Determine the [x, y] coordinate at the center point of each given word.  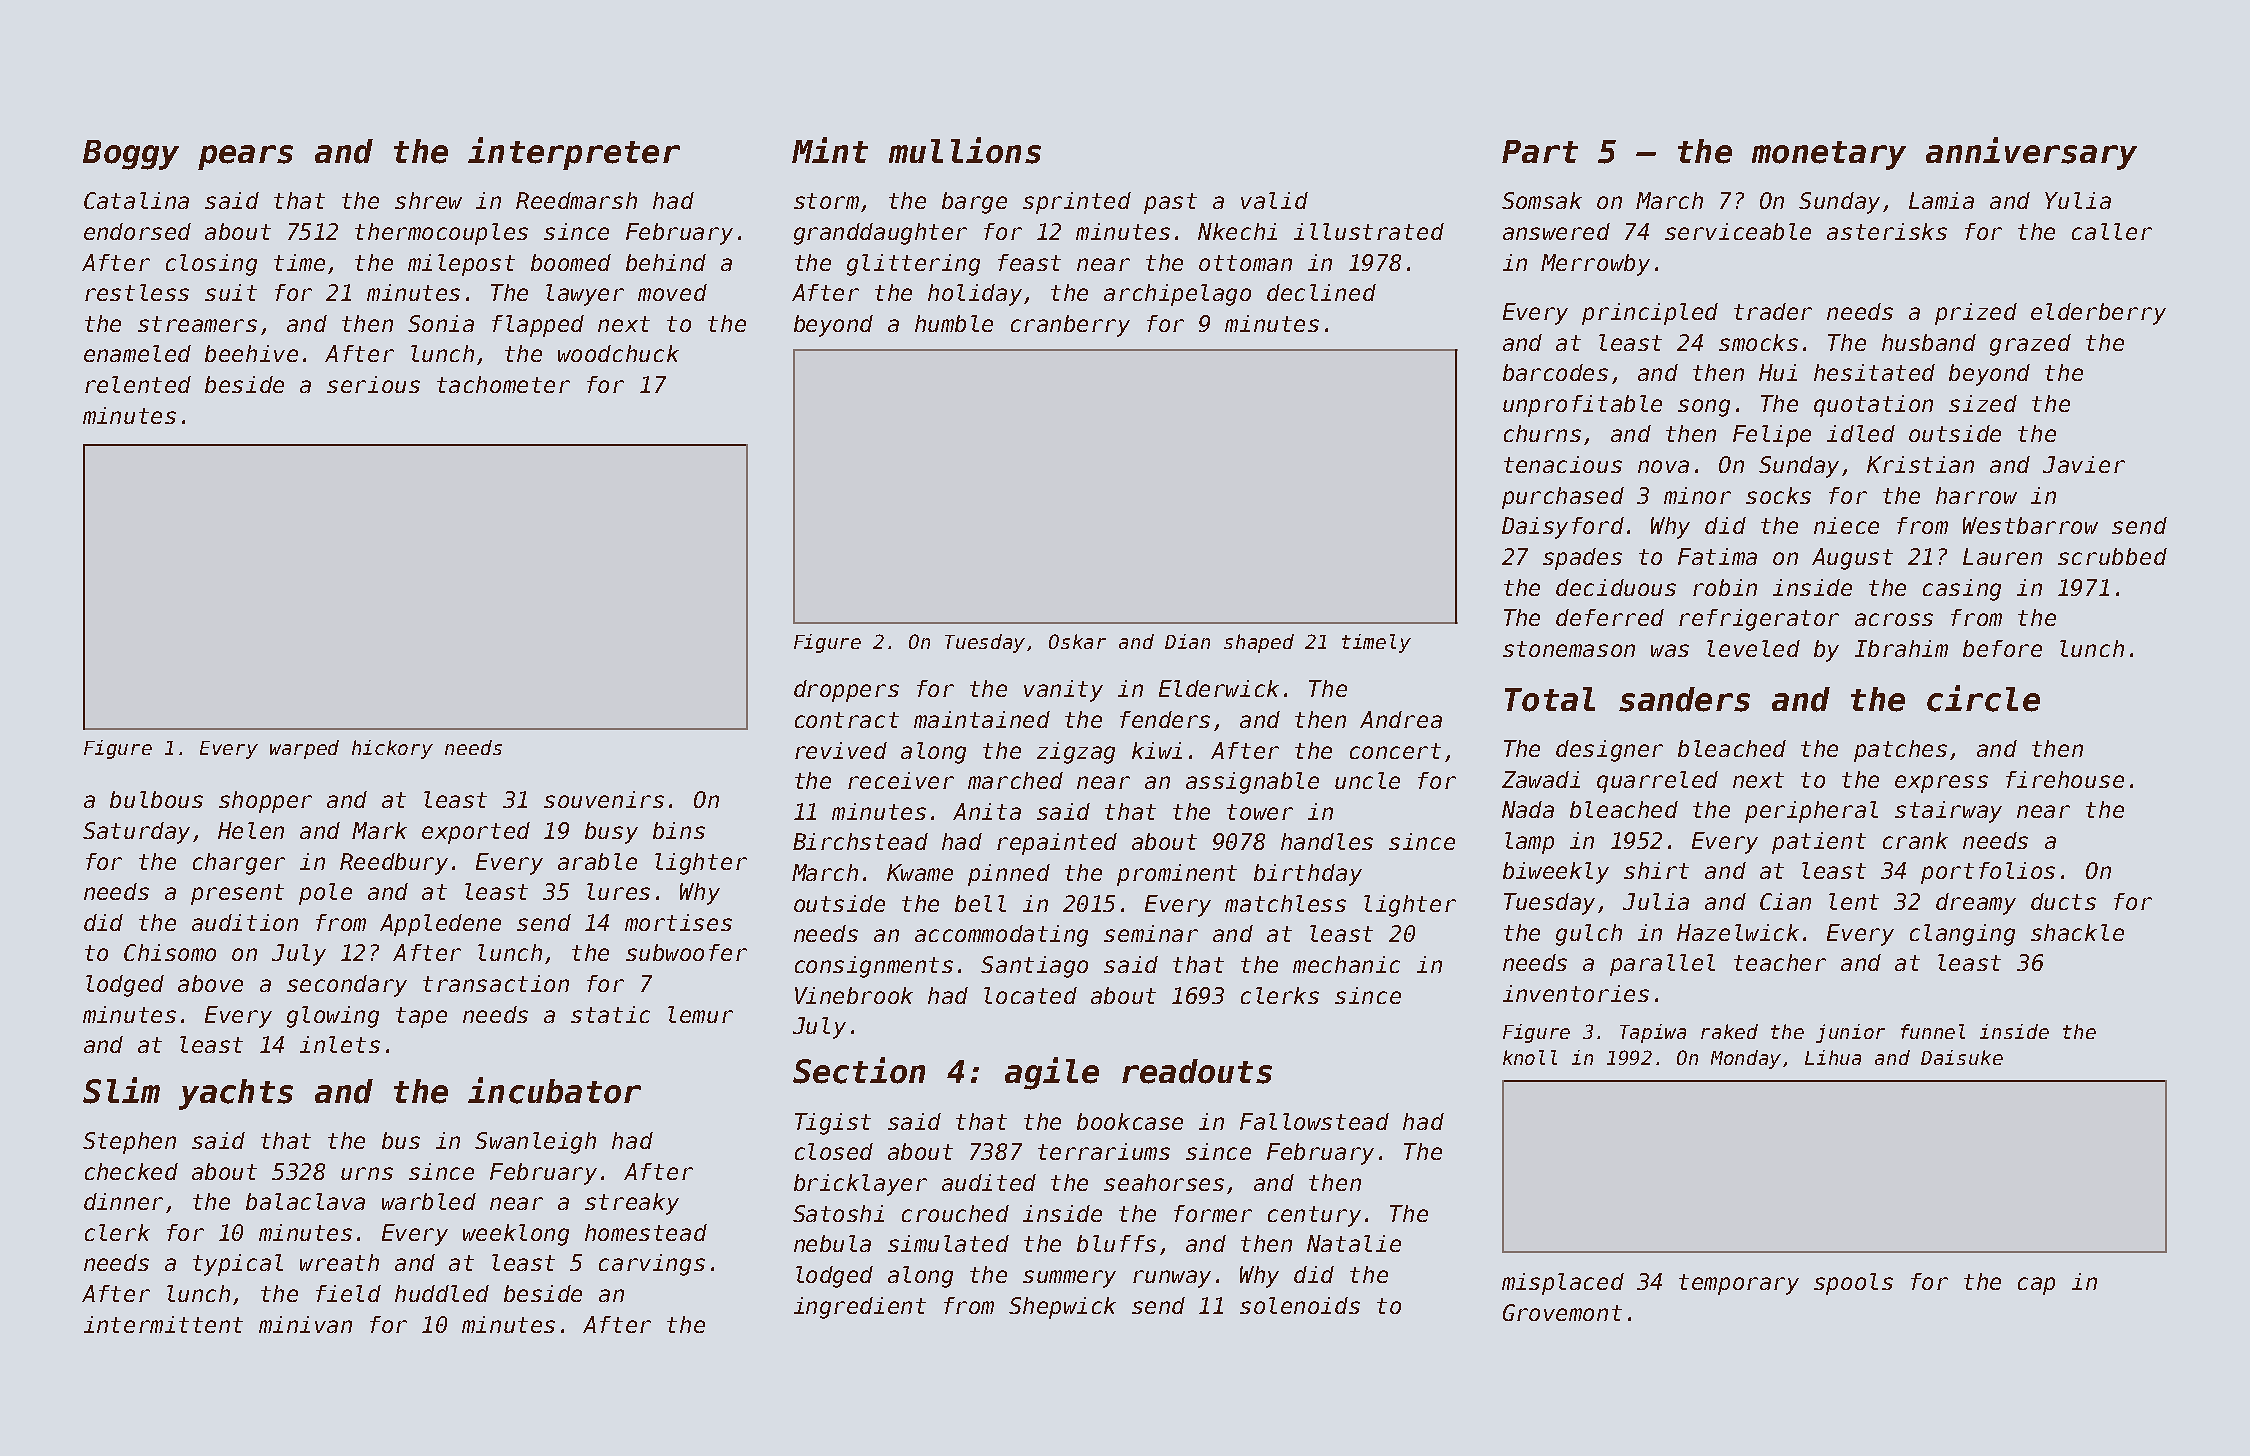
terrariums [1104, 1151]
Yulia [2078, 200]
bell [980, 903]
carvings [652, 1265]
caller [2112, 231]
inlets [340, 1044]
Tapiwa [1653, 1033]
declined [1321, 292]
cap [2036, 1286]
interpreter [574, 153]
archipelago [1177, 295]
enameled [137, 353]
